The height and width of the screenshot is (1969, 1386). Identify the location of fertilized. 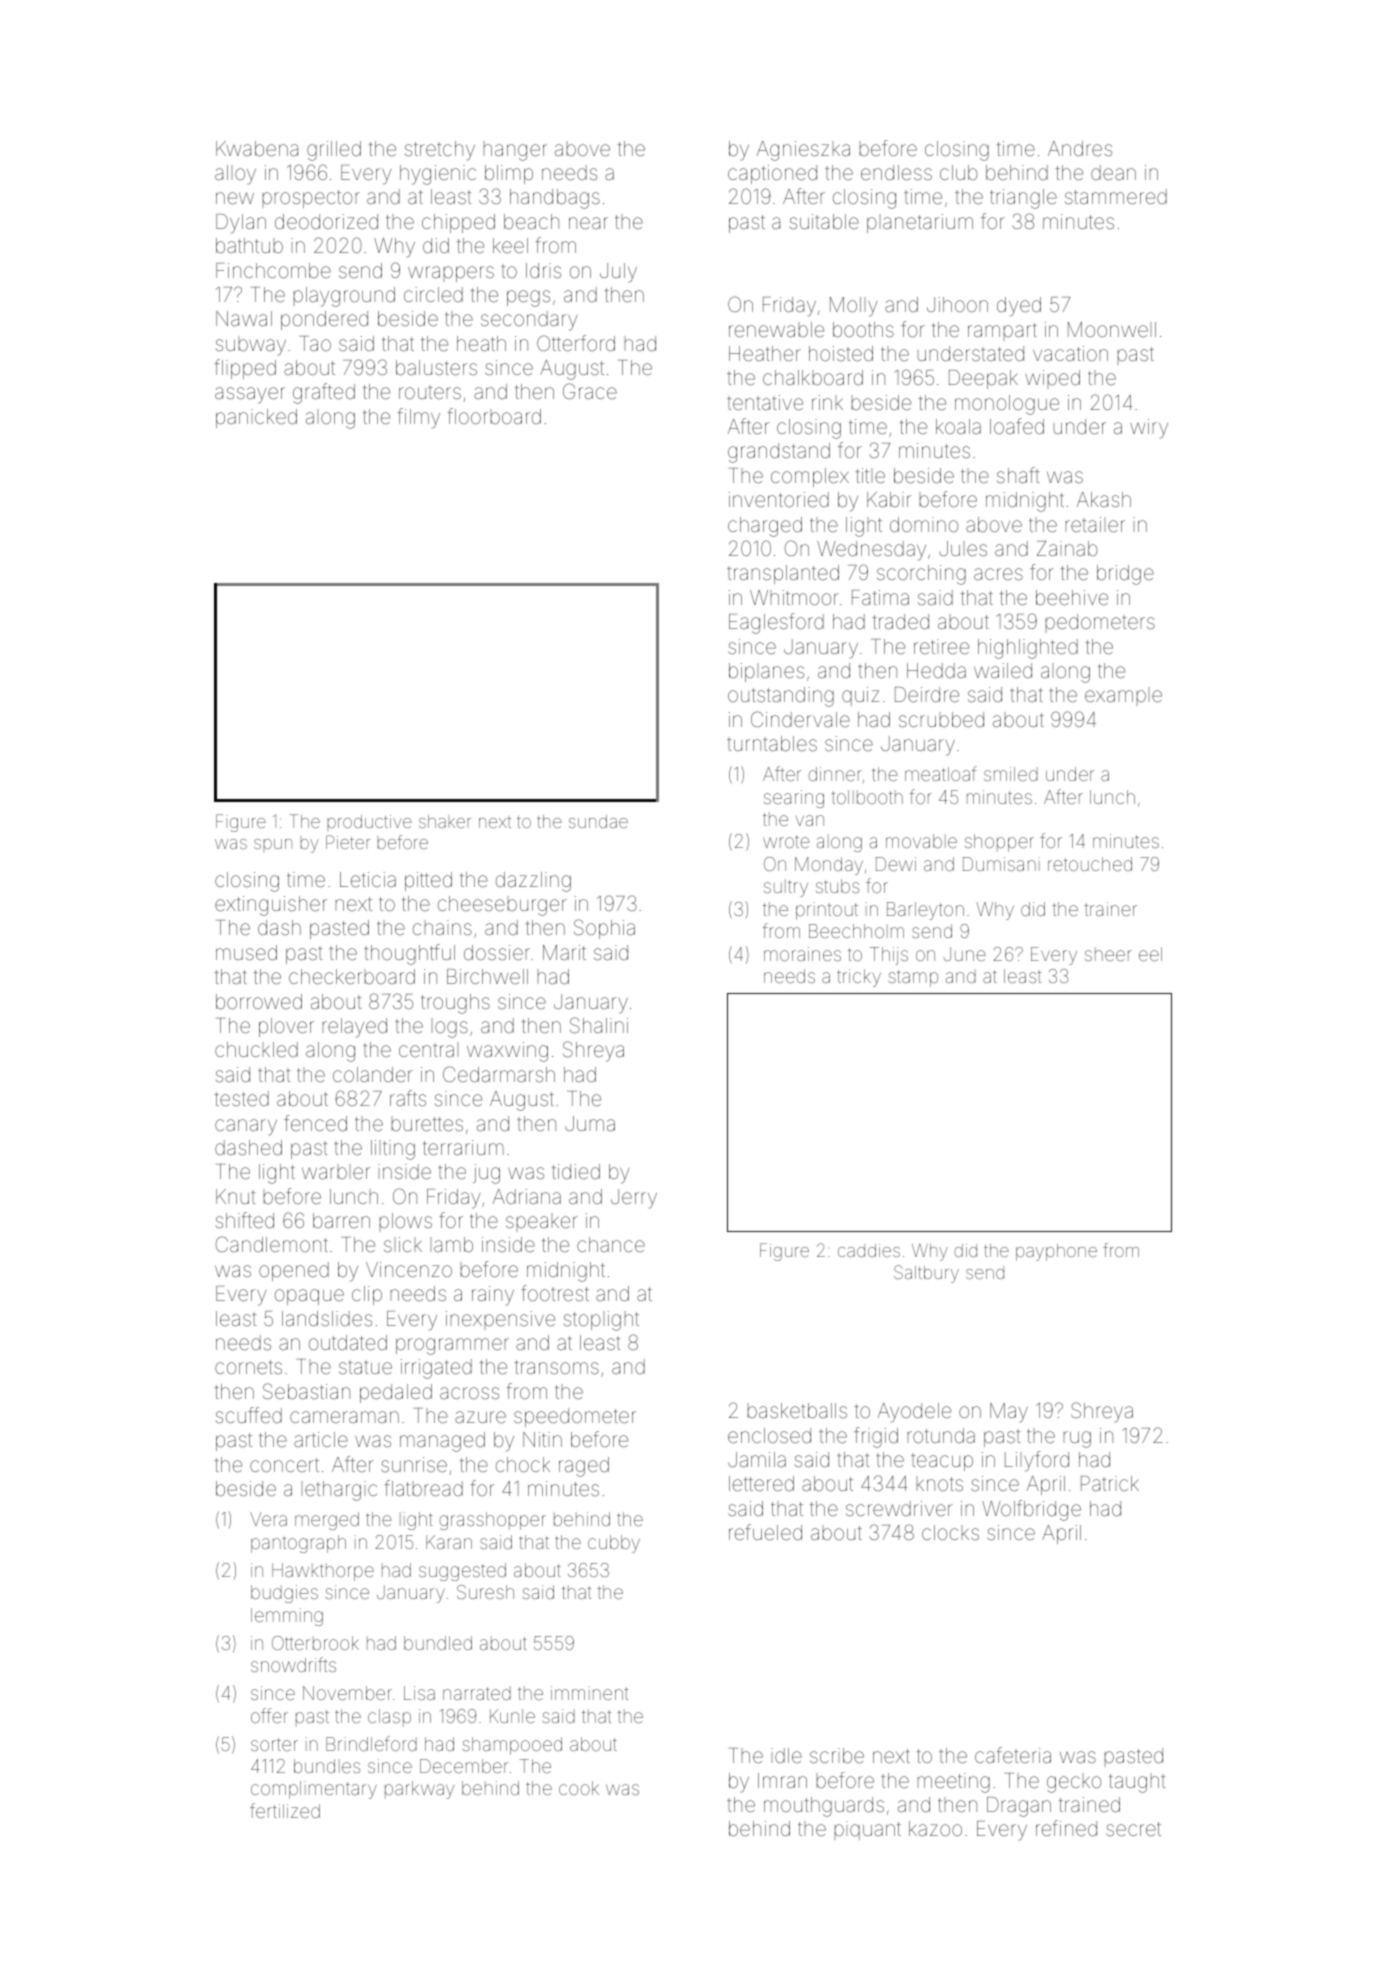
(285, 1810).
